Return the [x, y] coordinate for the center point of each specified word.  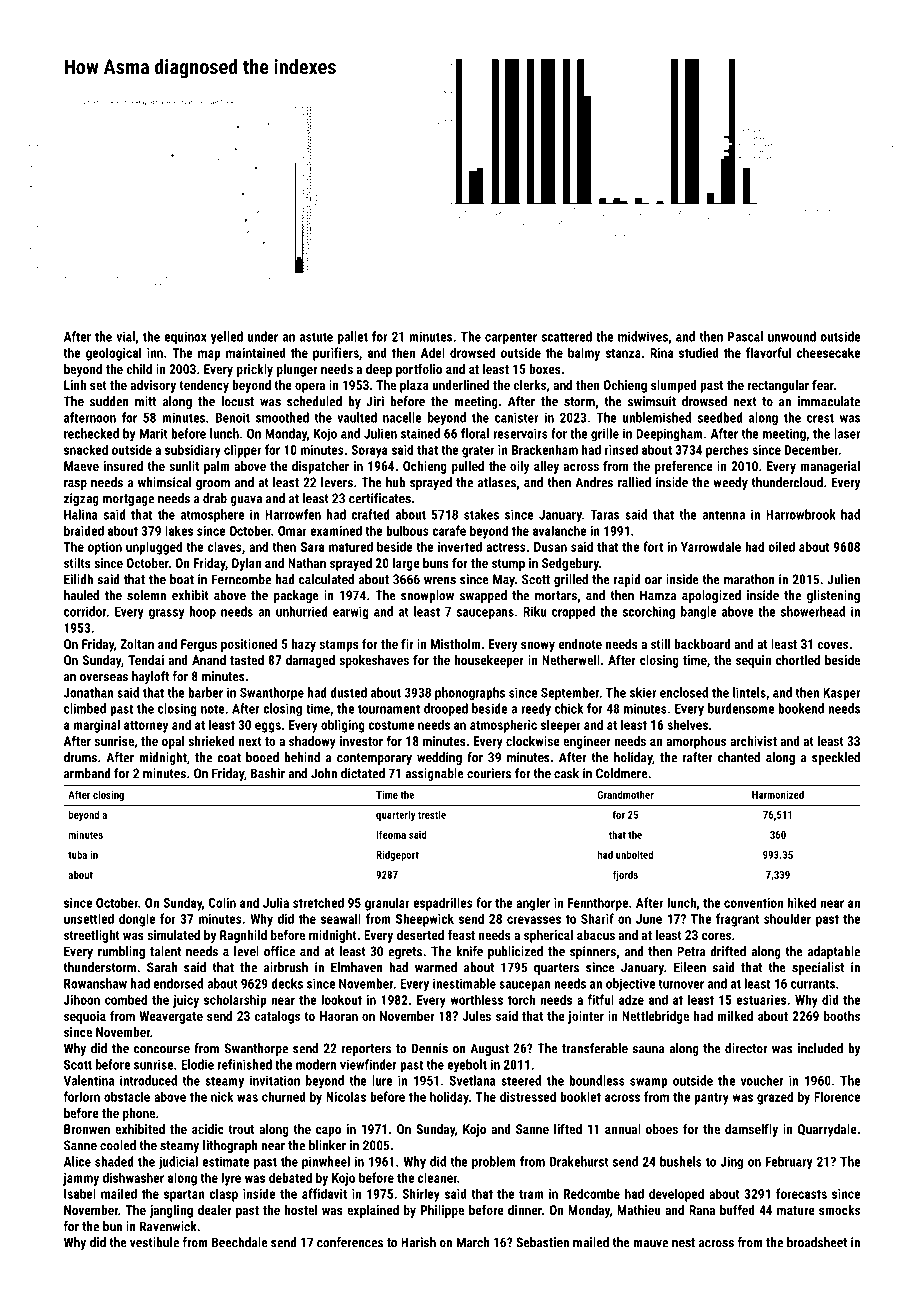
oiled [781, 546]
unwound [792, 336]
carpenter [511, 339]
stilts [77, 563]
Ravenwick [168, 1226]
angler [533, 904]
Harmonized [778, 794]
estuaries [761, 1000]
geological [113, 354]
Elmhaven [357, 967]
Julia [276, 902]
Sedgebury [570, 564]
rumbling [121, 952]
